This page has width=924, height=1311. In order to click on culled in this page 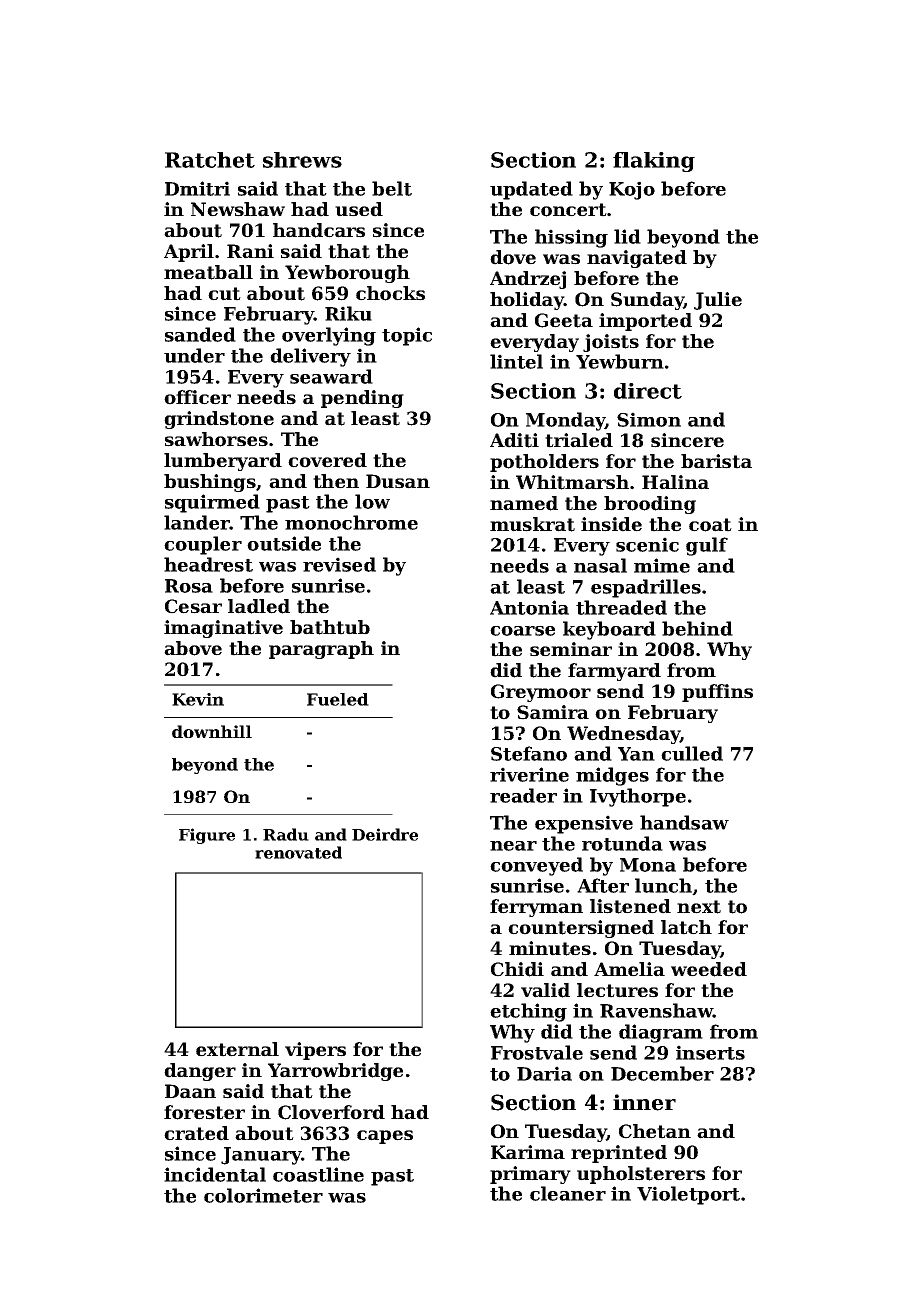, I will do `click(692, 753)`.
